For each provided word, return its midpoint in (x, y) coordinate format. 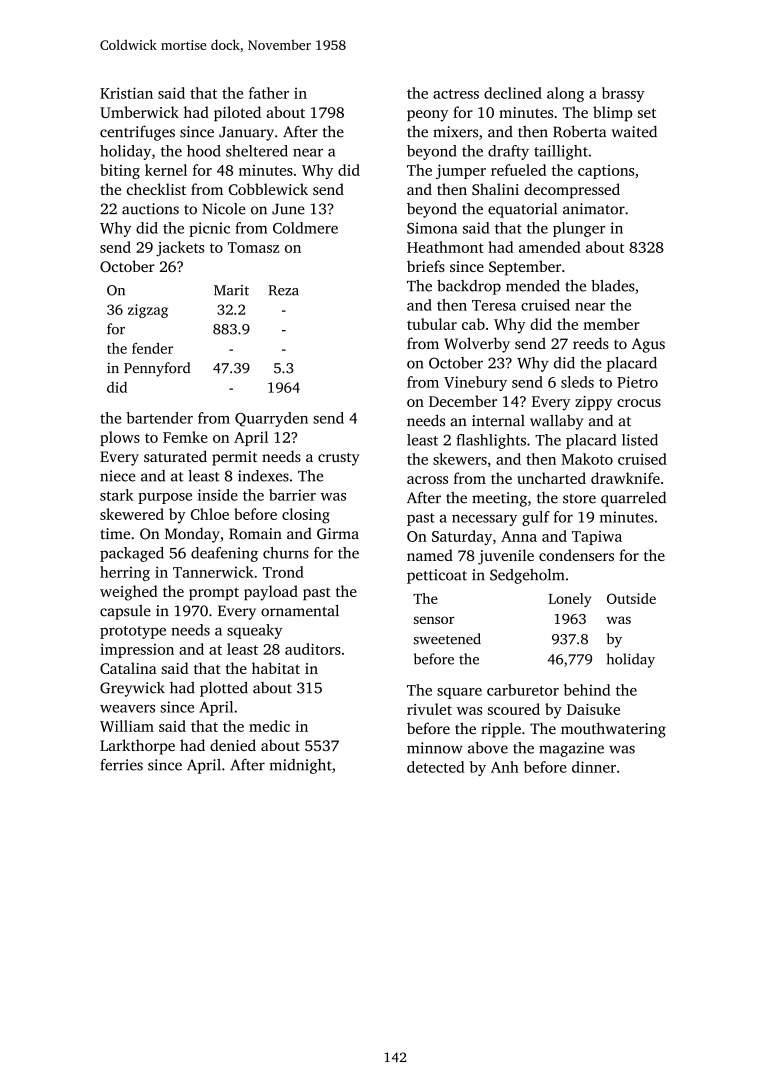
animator (594, 209)
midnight (301, 766)
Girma (338, 534)
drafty (508, 152)
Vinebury (475, 383)
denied (233, 745)
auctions (150, 209)
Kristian (126, 93)
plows (120, 438)
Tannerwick (213, 572)
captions (606, 172)
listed (640, 440)
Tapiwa (597, 538)
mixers (455, 132)
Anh (505, 767)
